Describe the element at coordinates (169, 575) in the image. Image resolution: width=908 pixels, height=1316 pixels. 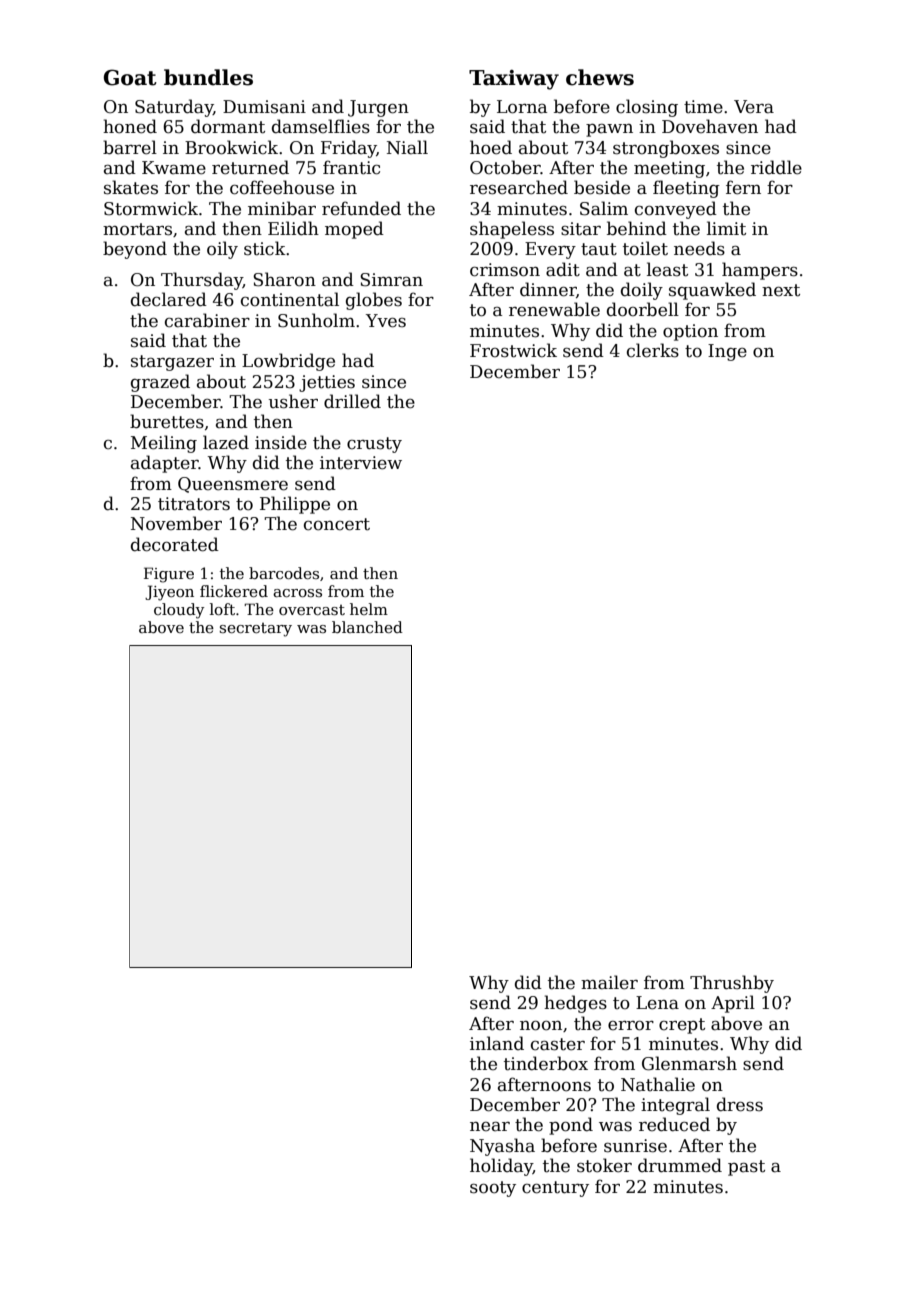
I see `Figure` at that location.
